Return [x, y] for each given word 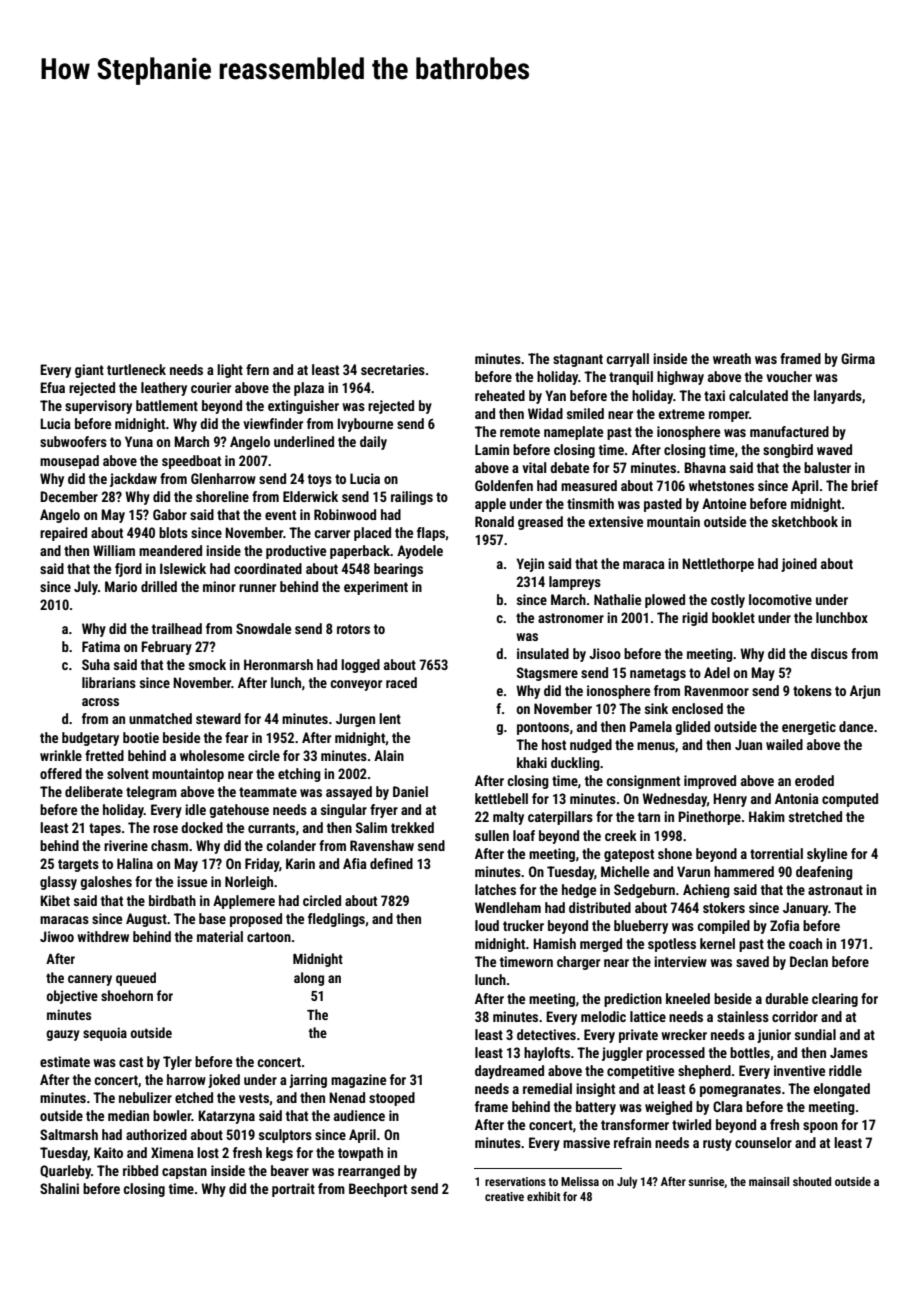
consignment [643, 782]
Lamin [492, 449]
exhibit [543, 1196]
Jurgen [355, 720]
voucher [789, 376]
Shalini [59, 1188]
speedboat [191, 462]
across [100, 702]
